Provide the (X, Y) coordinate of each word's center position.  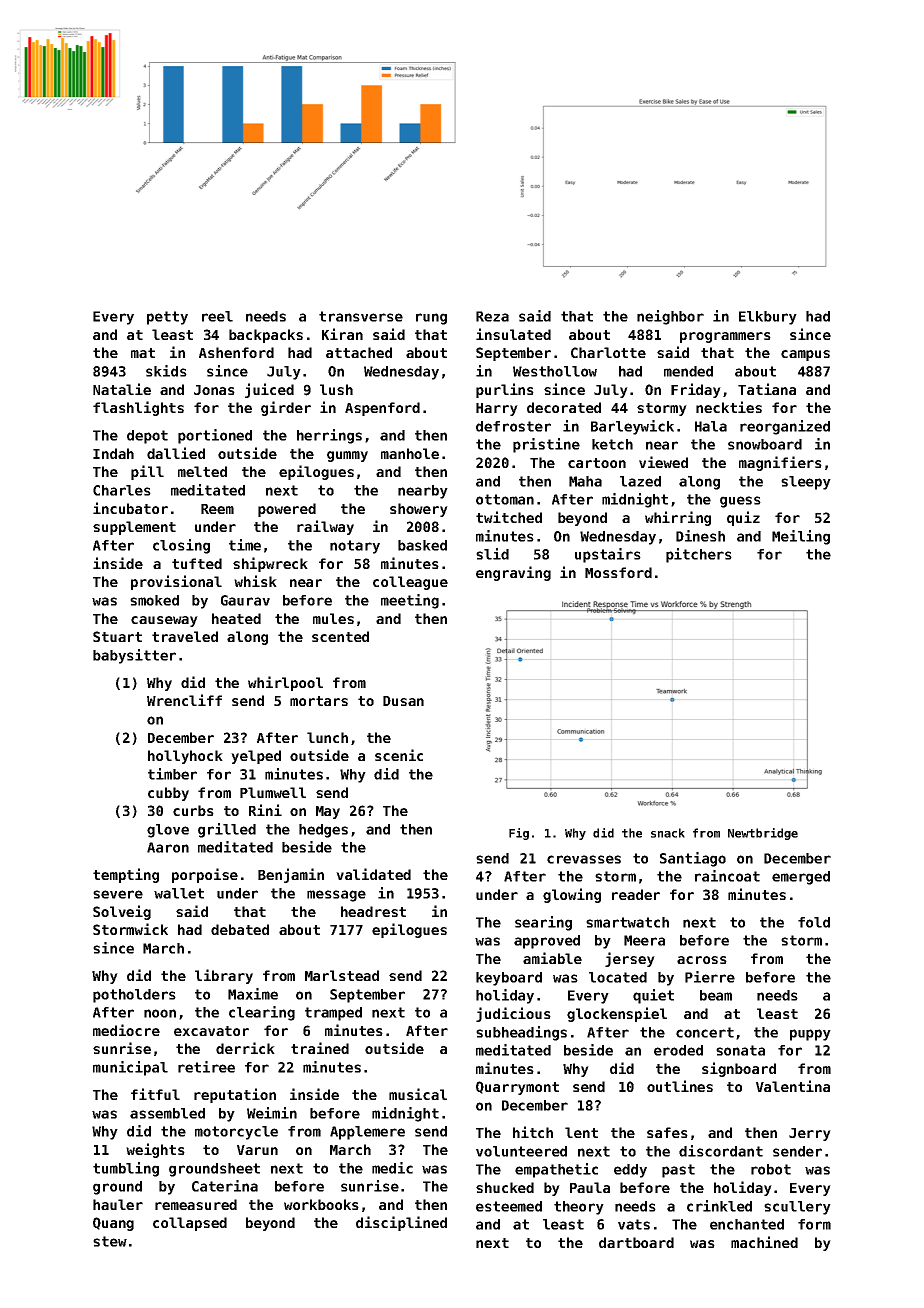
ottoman (505, 499)
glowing (572, 895)
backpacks (266, 336)
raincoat (727, 876)
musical (418, 1094)
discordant (721, 1151)
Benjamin (291, 875)
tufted (197, 563)
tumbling (126, 1169)
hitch (533, 1132)
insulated (513, 334)
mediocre (126, 1030)
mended (688, 371)
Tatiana (767, 389)
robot (771, 1169)
